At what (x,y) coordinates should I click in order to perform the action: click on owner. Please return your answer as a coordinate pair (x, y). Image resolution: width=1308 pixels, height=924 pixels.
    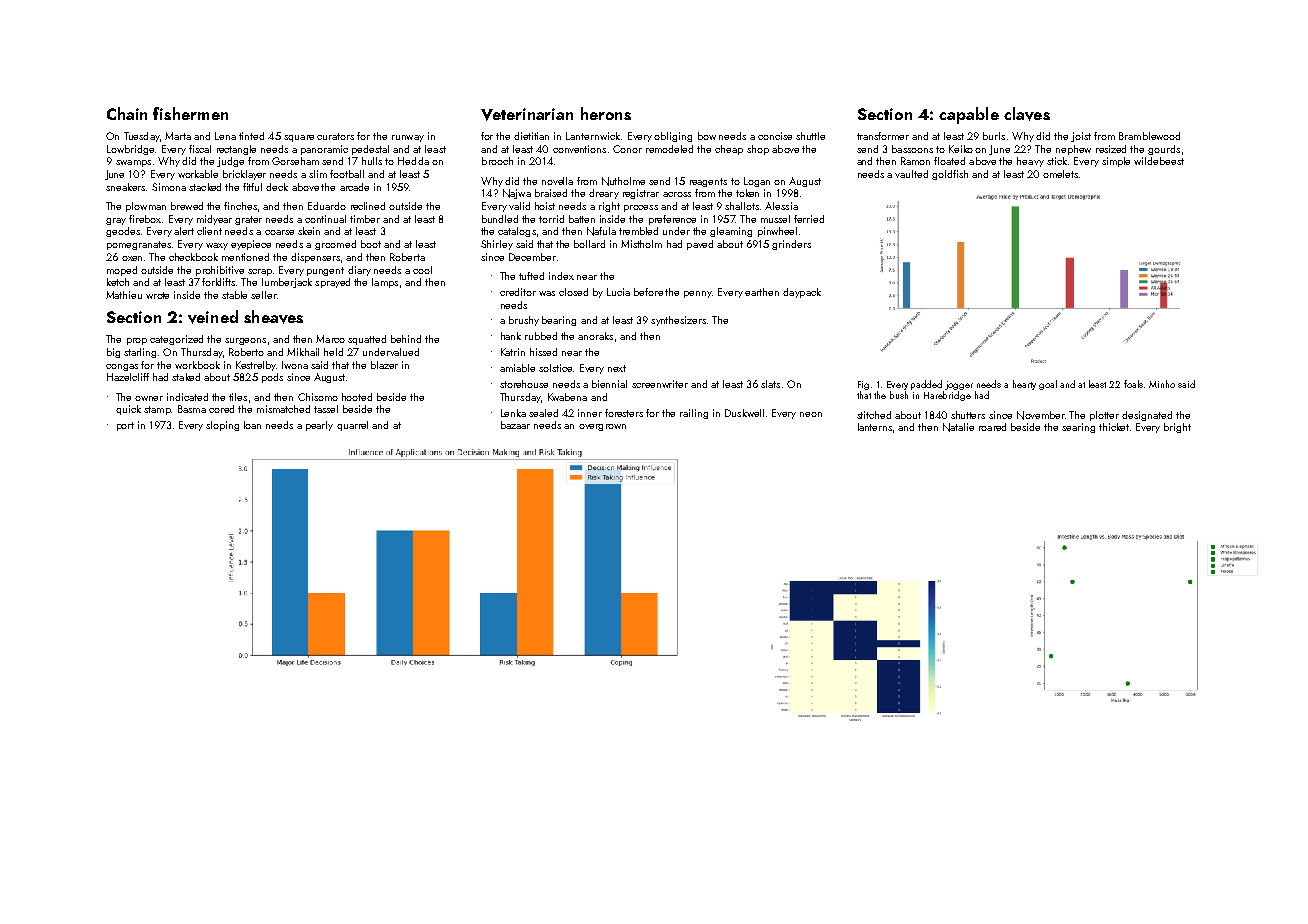
    Looking at the image, I should click on (149, 398).
